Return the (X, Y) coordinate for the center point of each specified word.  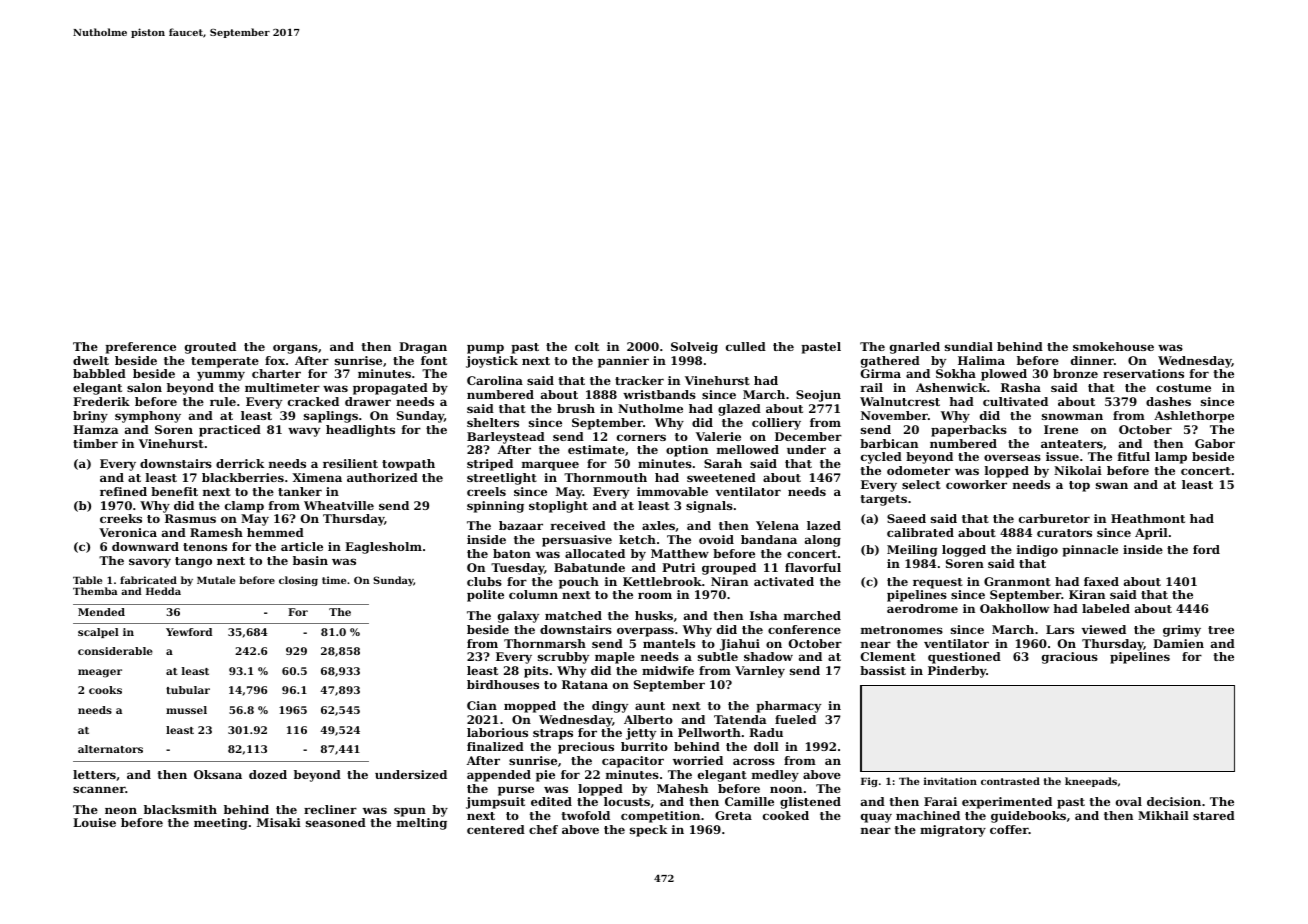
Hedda (163, 591)
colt (587, 346)
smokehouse (1113, 346)
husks (654, 615)
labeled (1106, 608)
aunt (650, 706)
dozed (268, 774)
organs (295, 349)
